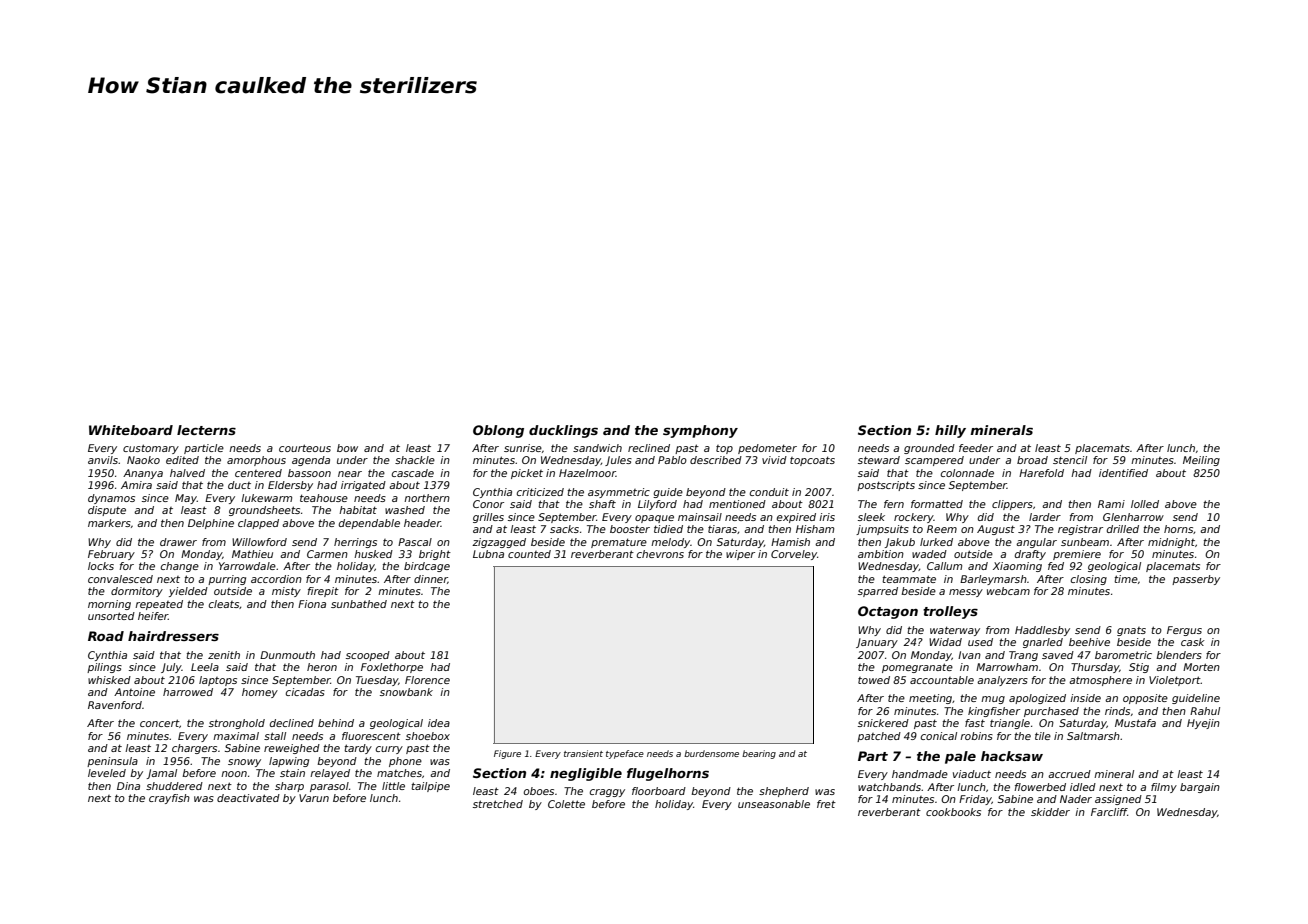  What do you see at coordinates (427, 567) in the screenshot?
I see `birdcage` at bounding box center [427, 567].
